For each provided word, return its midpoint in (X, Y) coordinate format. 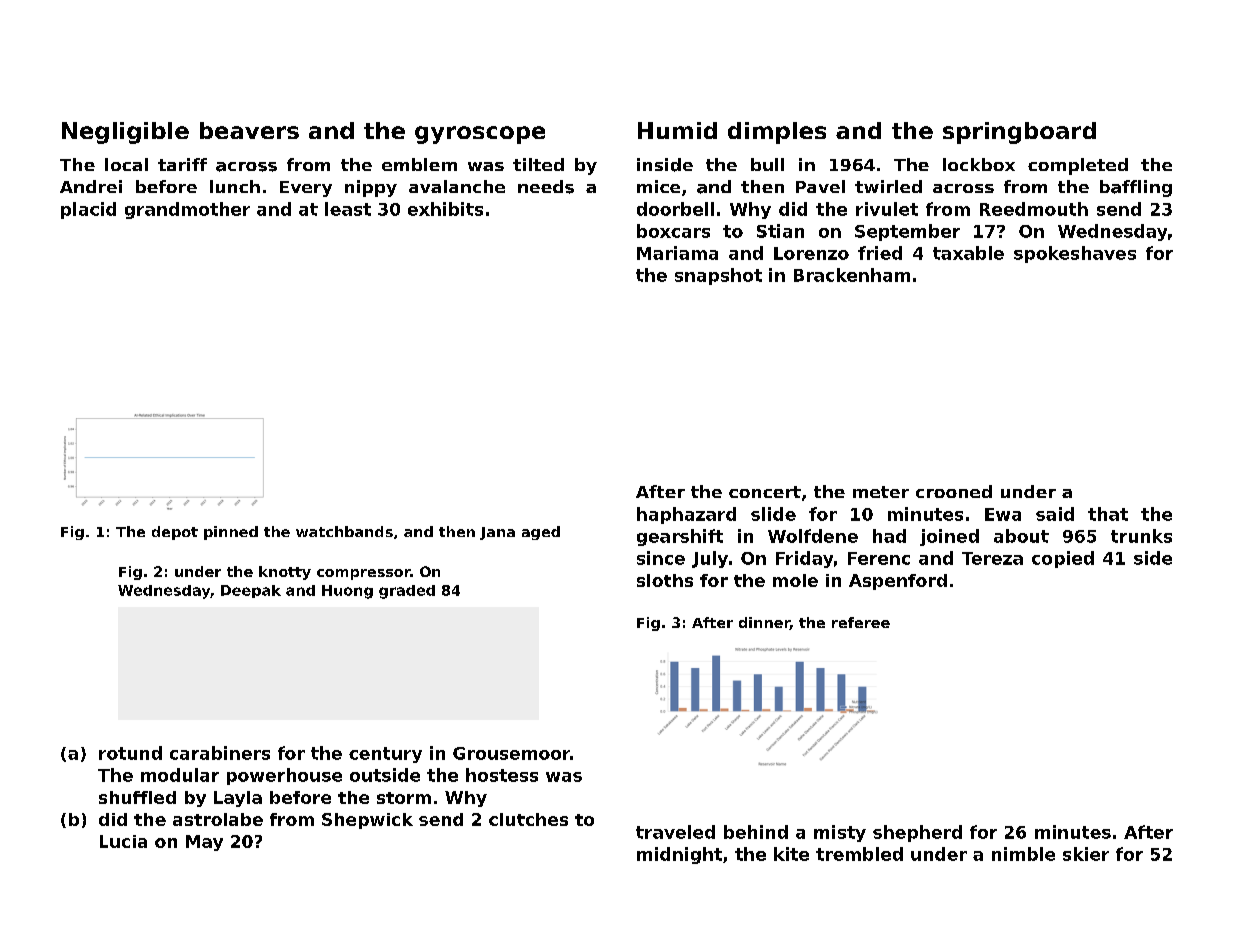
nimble (1023, 854)
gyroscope (480, 135)
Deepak (251, 591)
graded (407, 592)
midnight (679, 855)
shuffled (137, 797)
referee (861, 622)
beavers (249, 130)
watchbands (344, 531)
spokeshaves (1075, 254)
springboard (1019, 133)
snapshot (718, 276)
